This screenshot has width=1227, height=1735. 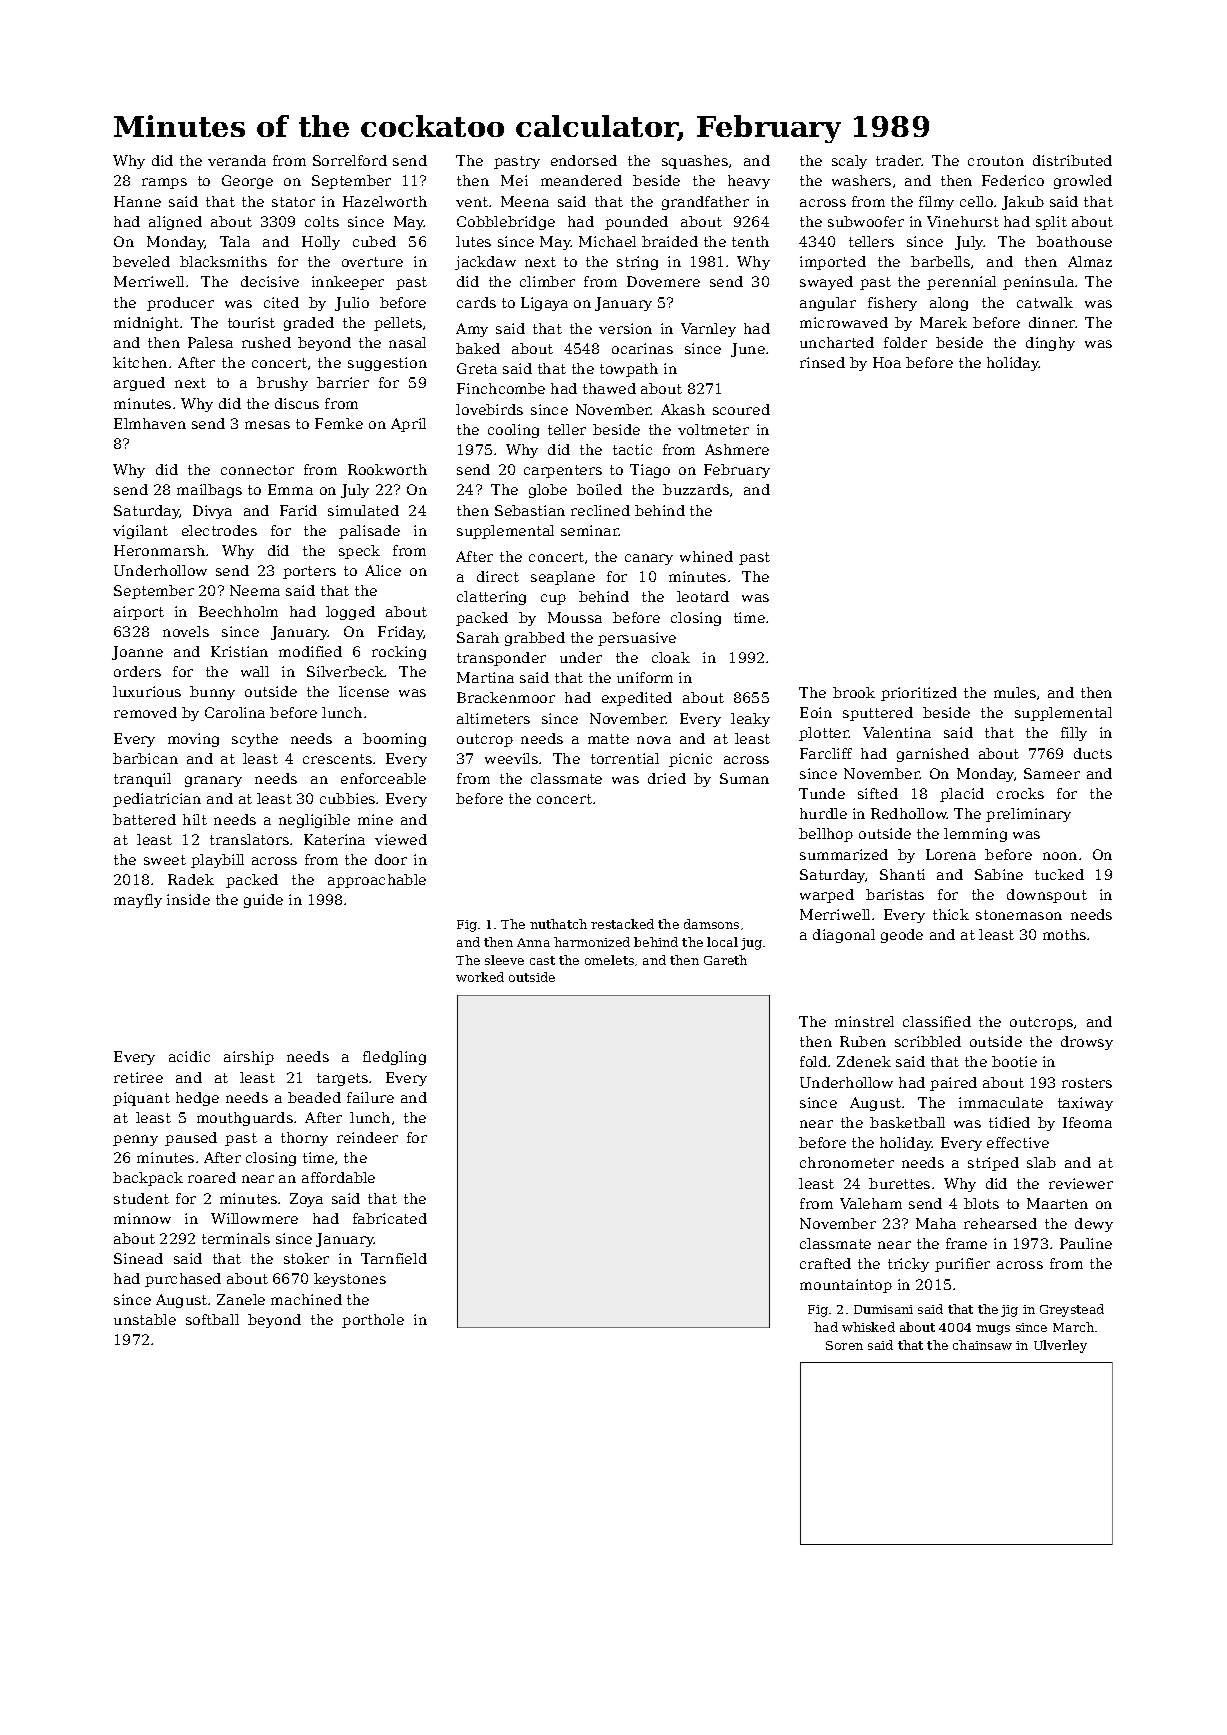 What do you see at coordinates (164, 183) in the screenshot?
I see `ramps` at bounding box center [164, 183].
